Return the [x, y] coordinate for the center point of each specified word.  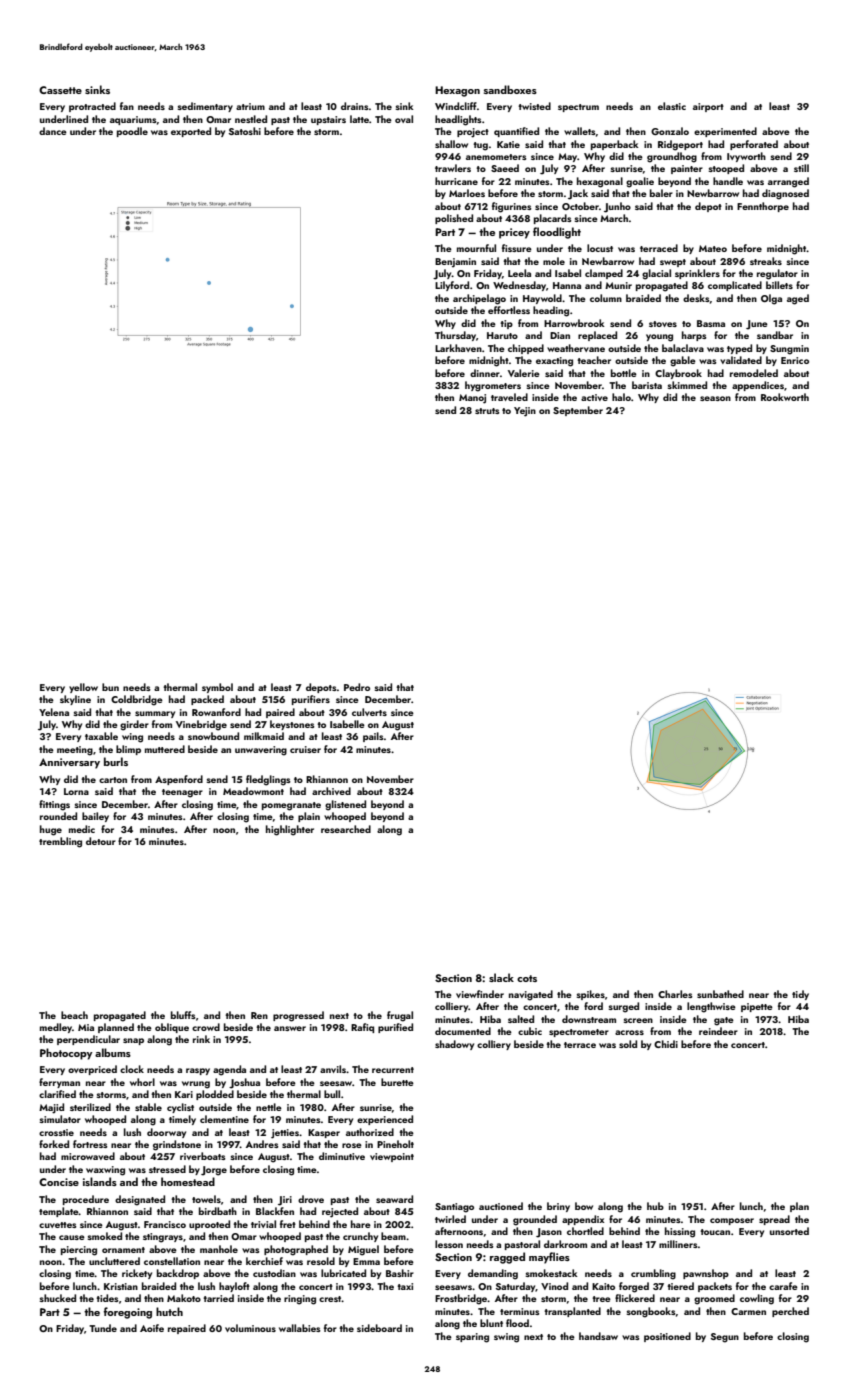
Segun [725, 1338]
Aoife [152, 1328]
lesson [449, 1244]
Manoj [472, 399]
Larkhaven [458, 348]
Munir [618, 285]
